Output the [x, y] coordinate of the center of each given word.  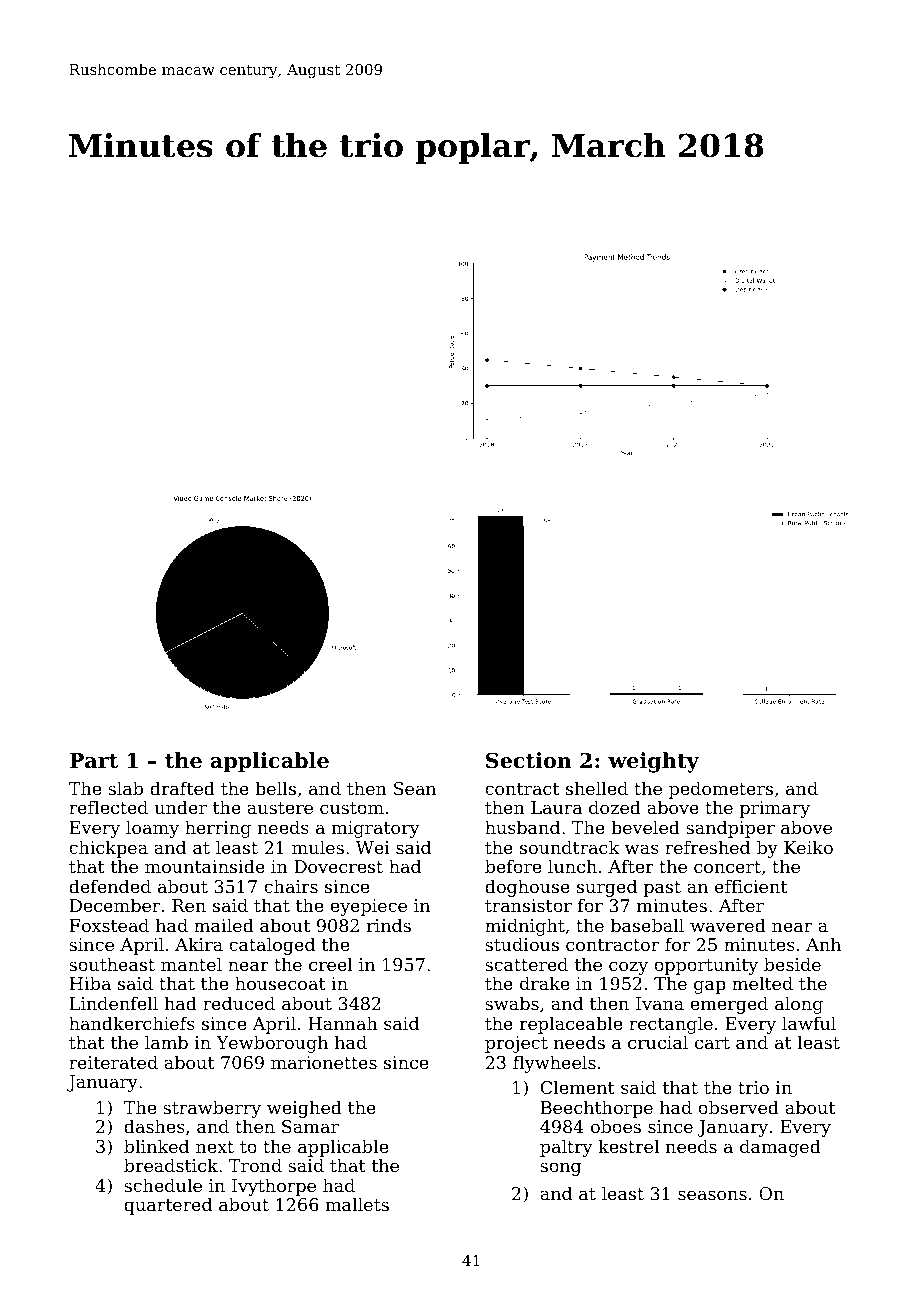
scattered [526, 964]
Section [529, 760]
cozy [628, 968]
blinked [156, 1146]
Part [93, 761]
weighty [653, 762]
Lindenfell [114, 1003]
